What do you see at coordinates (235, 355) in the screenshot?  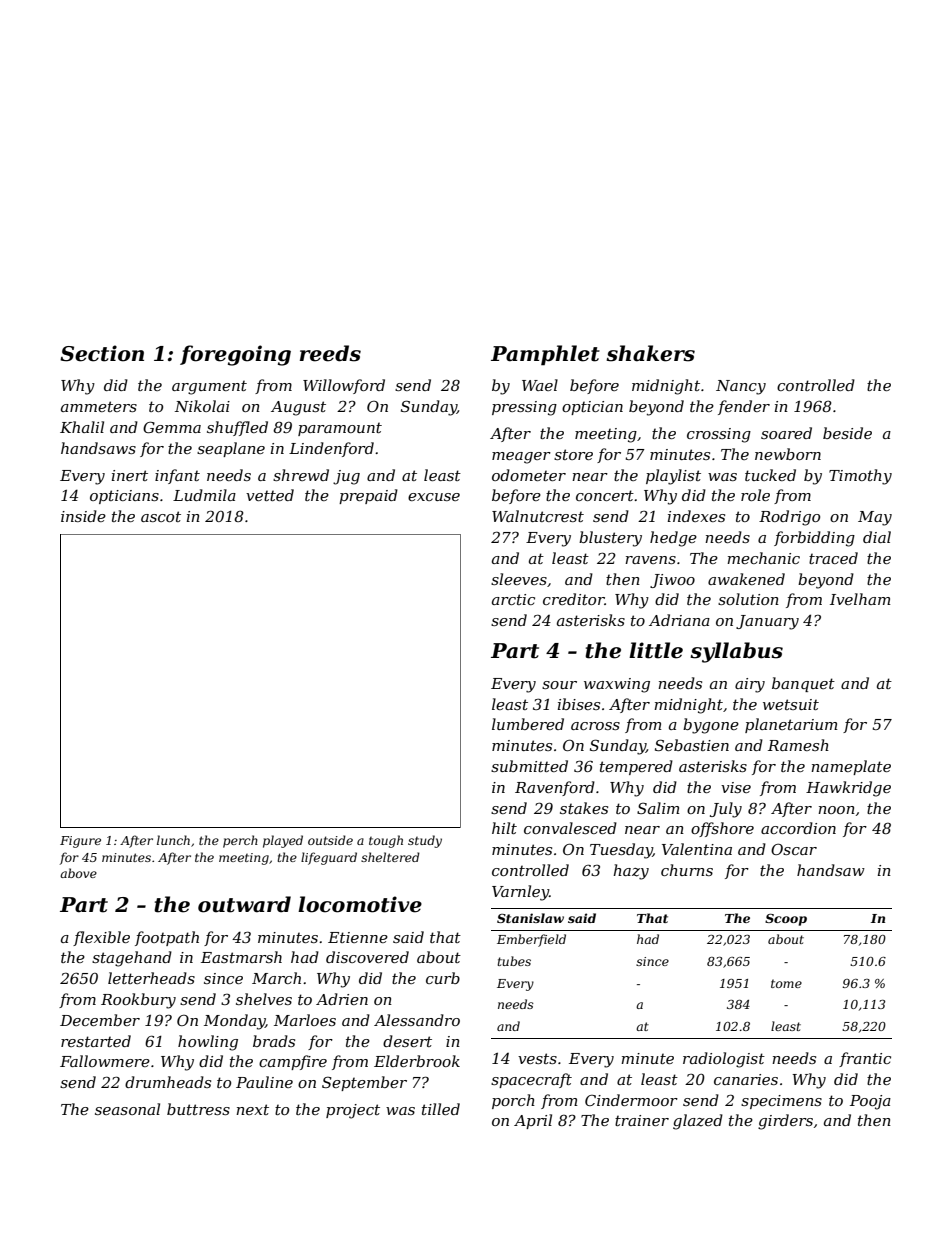 I see `foregoing` at bounding box center [235, 355].
